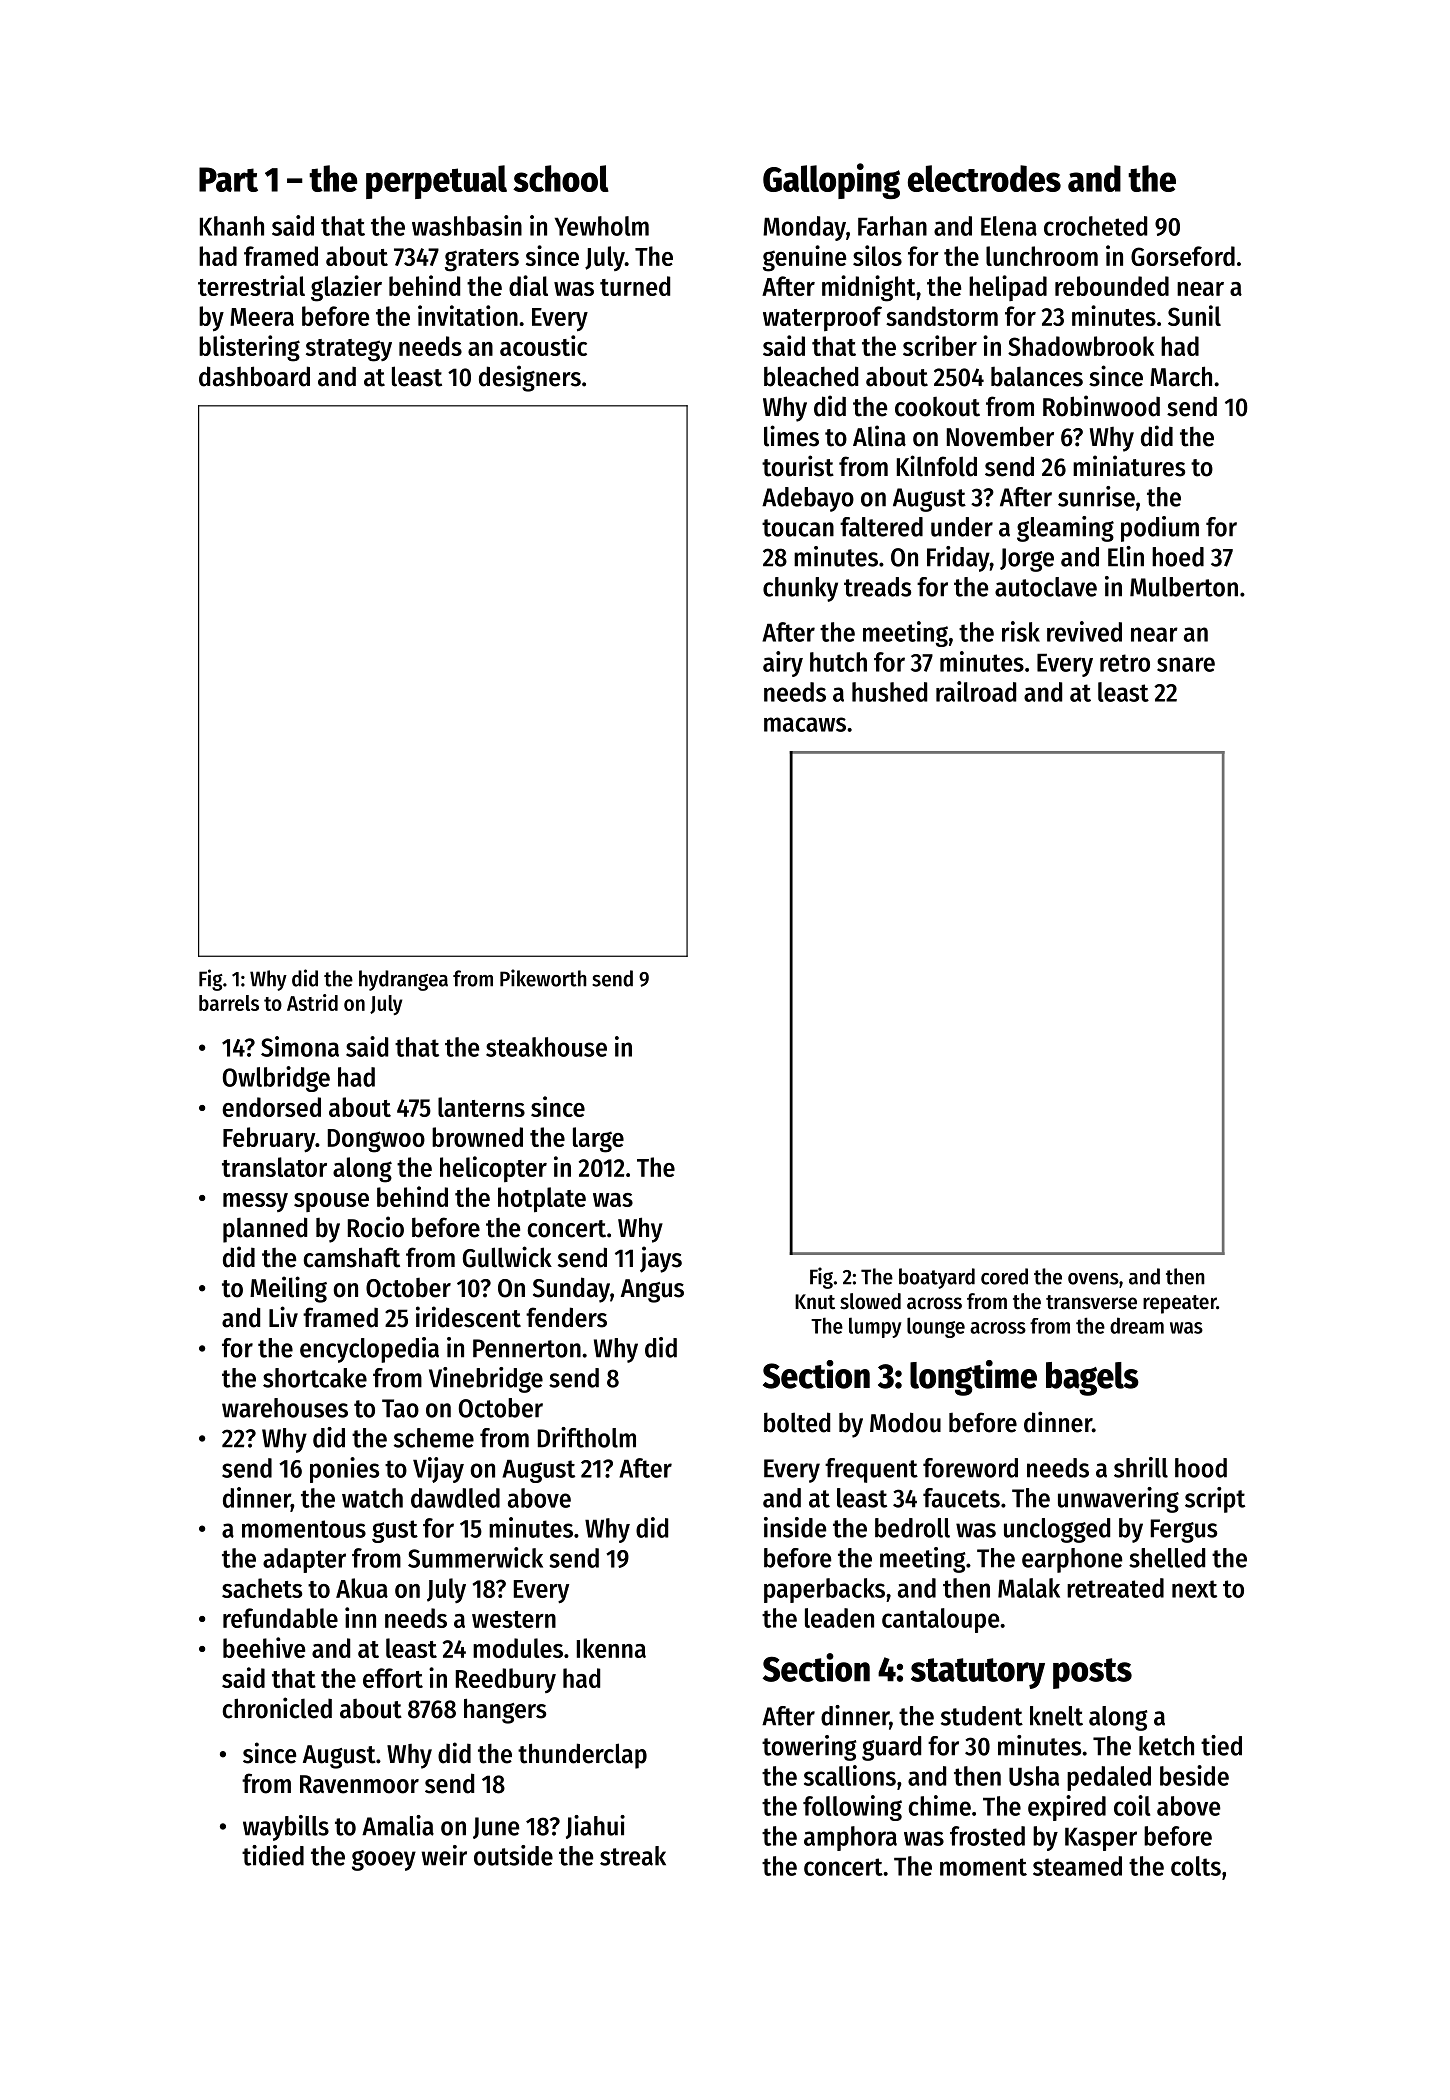 The height and width of the image is (2100, 1450). What do you see at coordinates (543, 345) in the image?
I see `acoustic` at bounding box center [543, 345].
